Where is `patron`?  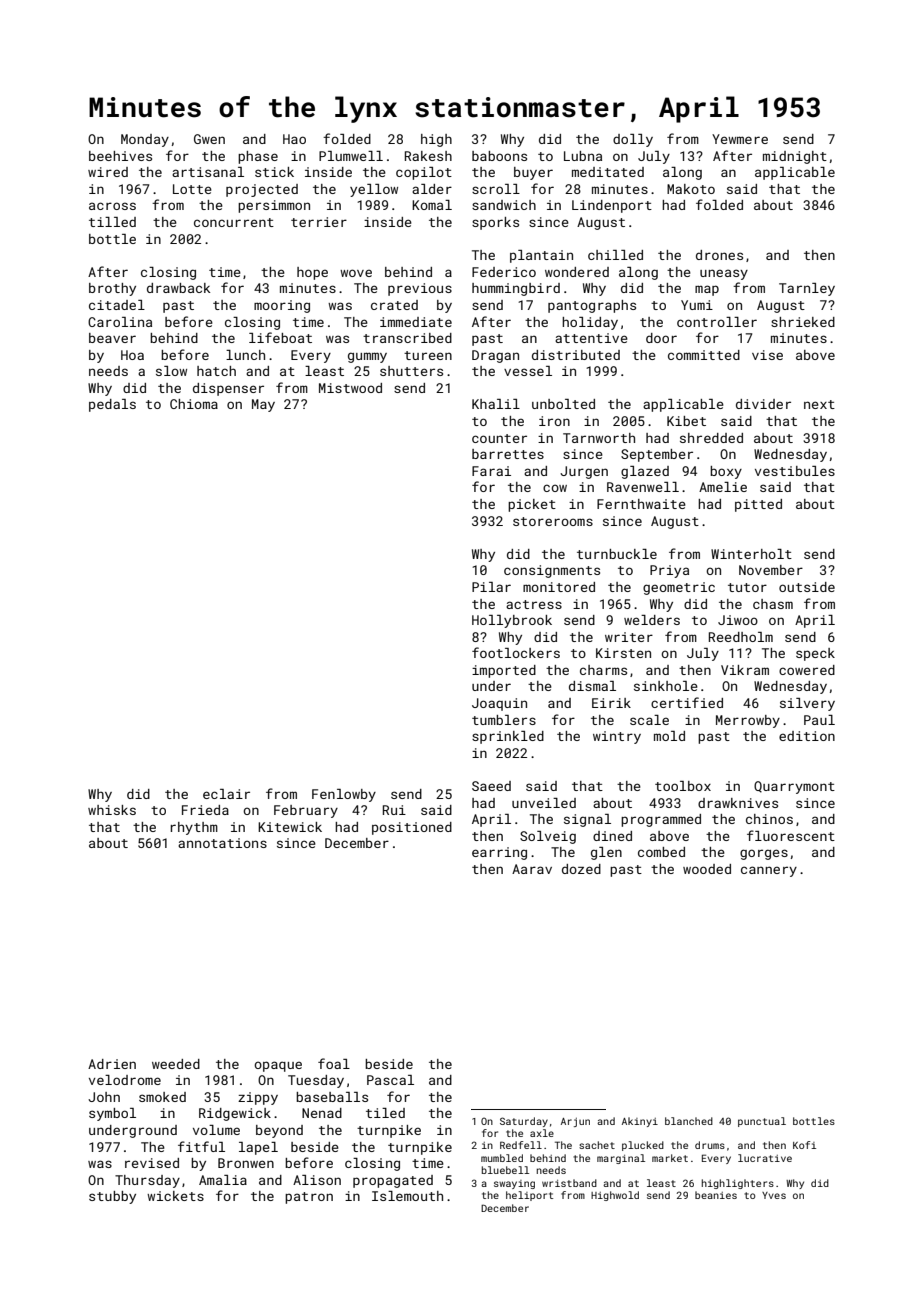 patron is located at coordinates (309, 1198).
